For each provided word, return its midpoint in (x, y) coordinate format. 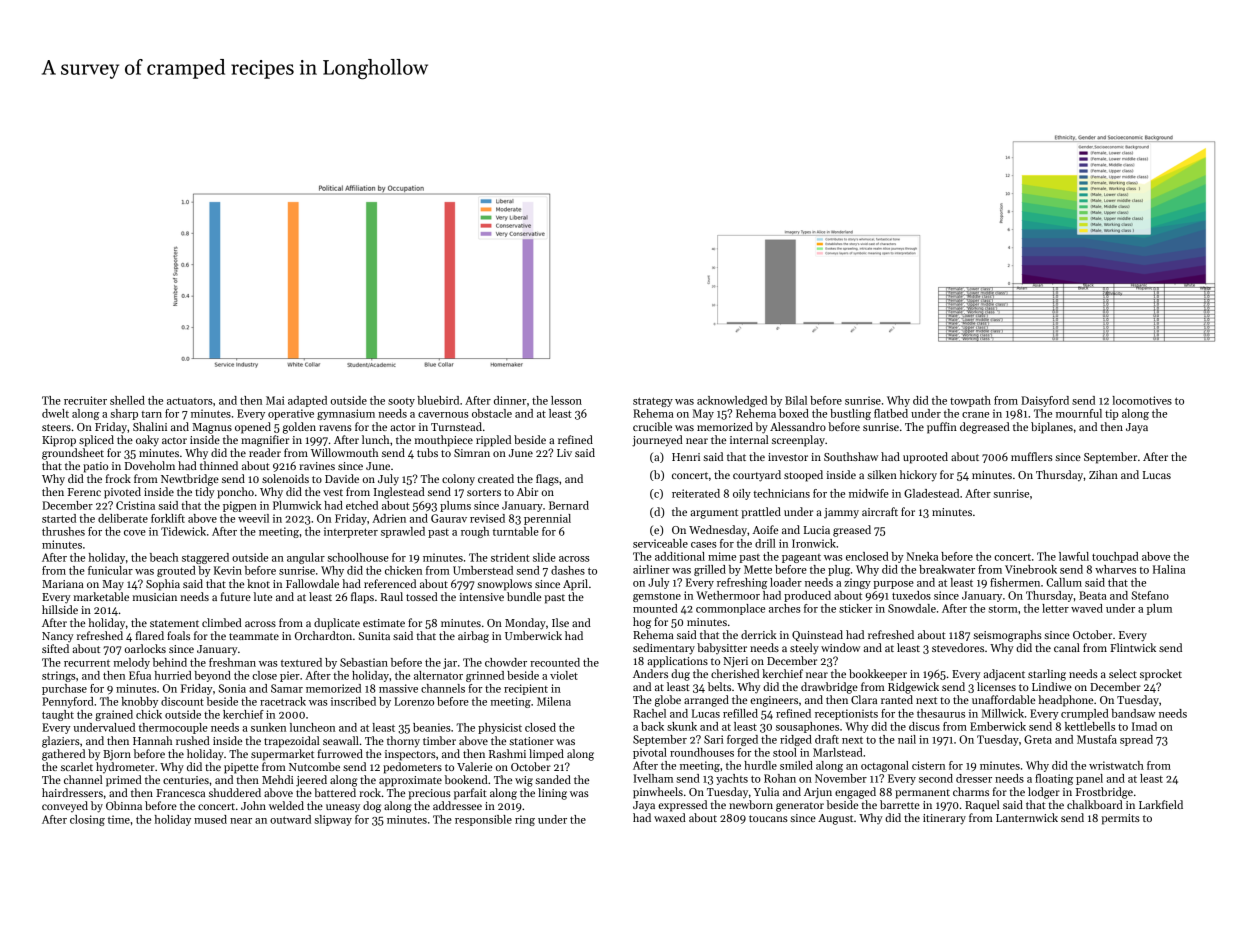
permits (1120, 819)
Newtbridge (190, 480)
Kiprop (59, 441)
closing (87, 820)
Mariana (63, 584)
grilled (710, 570)
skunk (682, 726)
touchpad (1115, 557)
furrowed (340, 753)
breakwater (947, 569)
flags (547, 480)
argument (714, 514)
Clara (864, 699)
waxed (670, 817)
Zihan (1103, 474)
